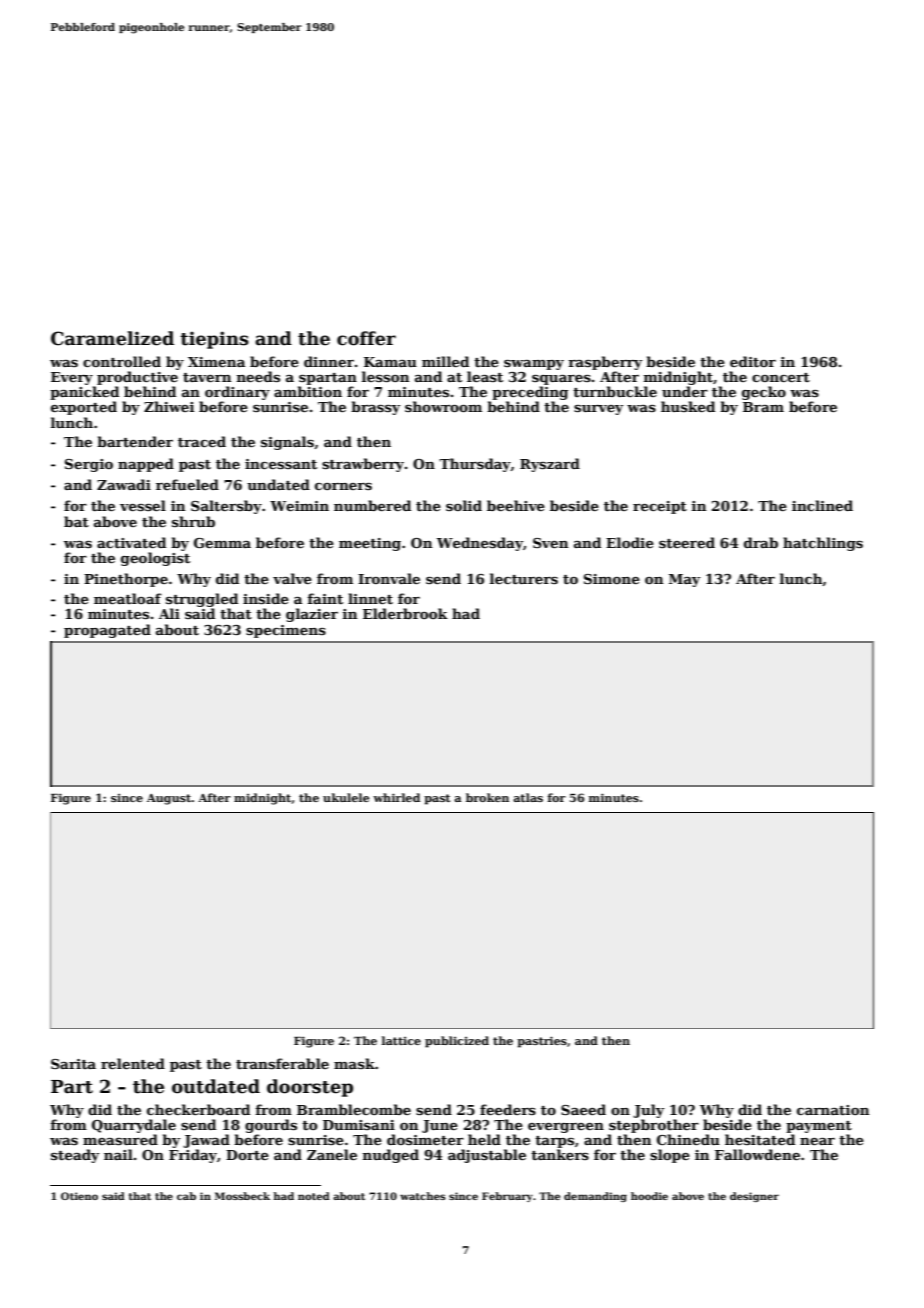  I want to click on publicized, so click(457, 1042).
